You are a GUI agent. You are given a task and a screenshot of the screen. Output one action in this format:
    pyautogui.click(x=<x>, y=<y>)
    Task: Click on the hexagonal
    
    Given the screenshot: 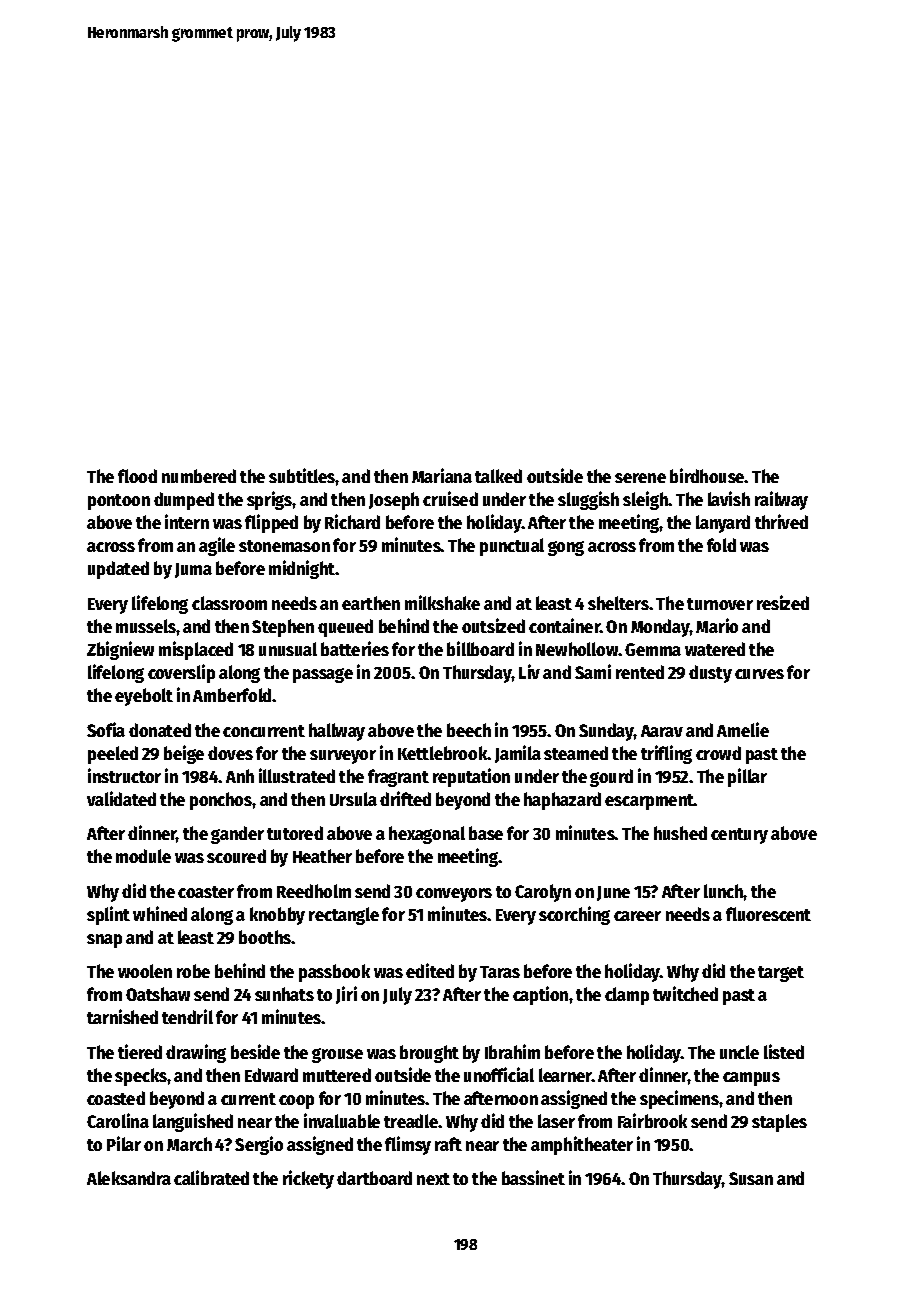 What is the action you would take?
    pyautogui.click(x=427, y=835)
